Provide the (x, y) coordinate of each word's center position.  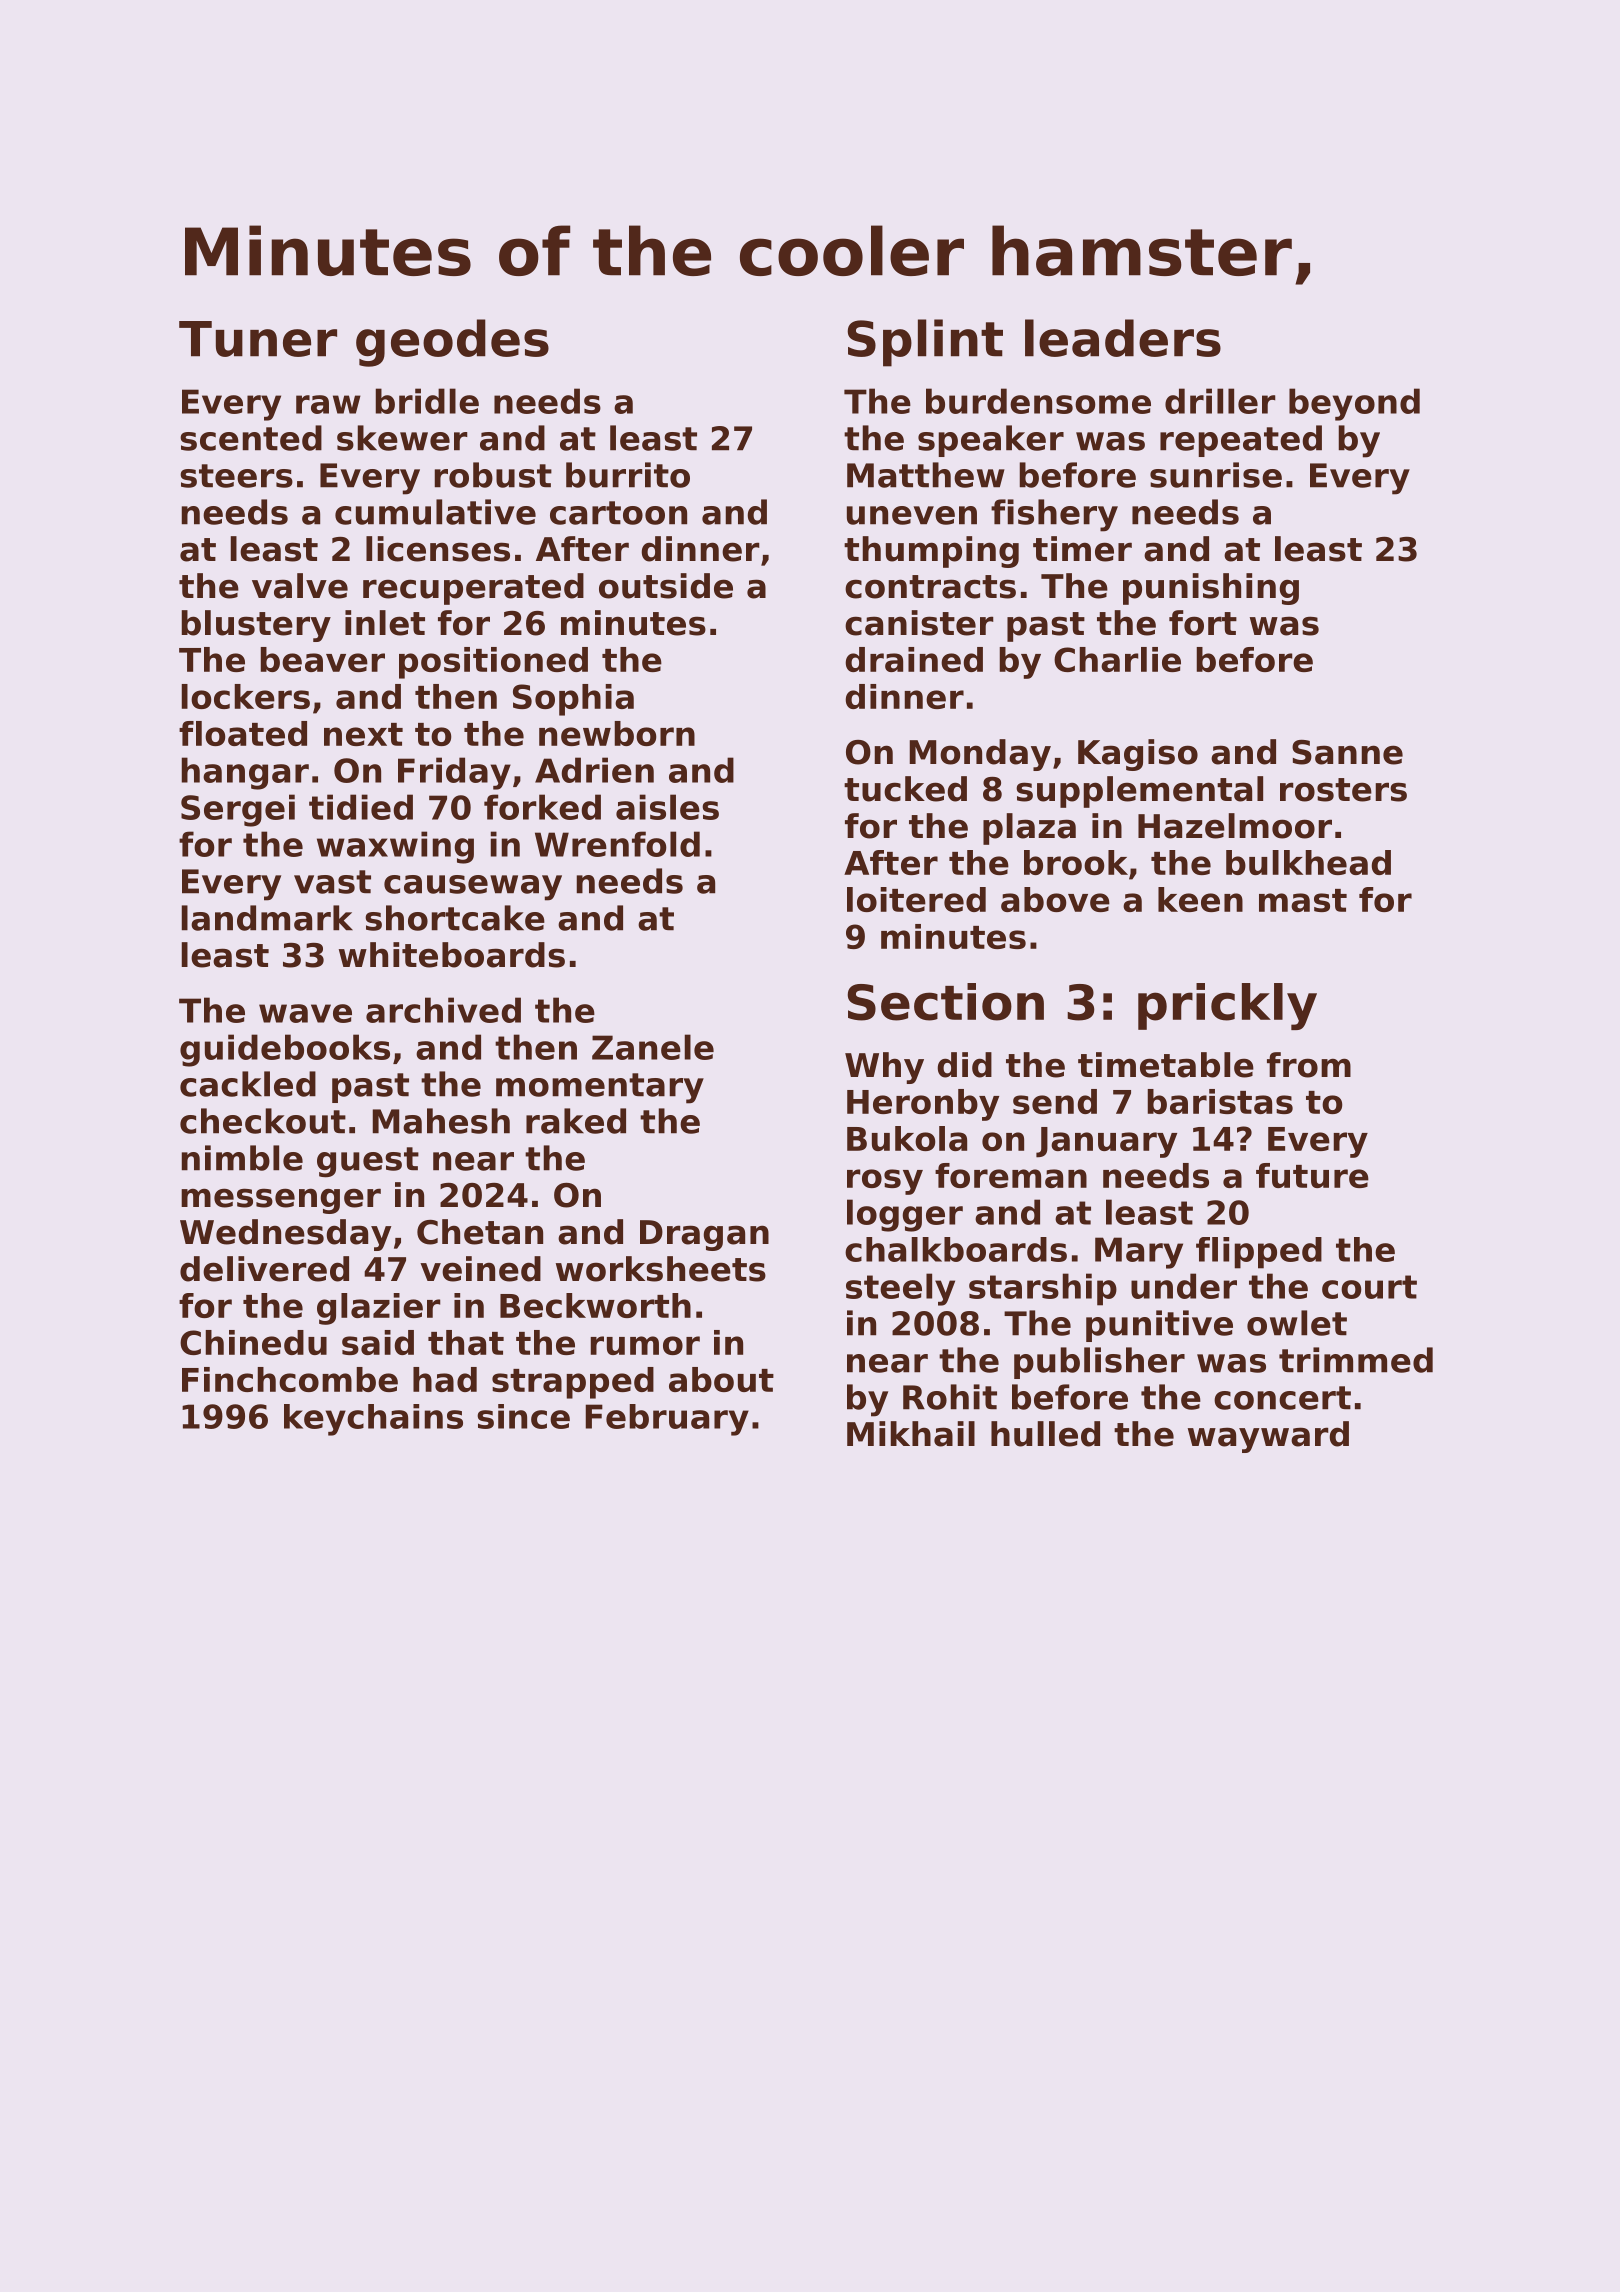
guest (368, 1162)
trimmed (1356, 1360)
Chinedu (253, 1342)
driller (1220, 401)
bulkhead (1308, 862)
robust (493, 475)
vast (332, 882)
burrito (628, 475)
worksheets (661, 1269)
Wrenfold (617, 844)
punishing (1211, 589)
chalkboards (956, 1249)
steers (236, 476)
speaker (991, 441)
